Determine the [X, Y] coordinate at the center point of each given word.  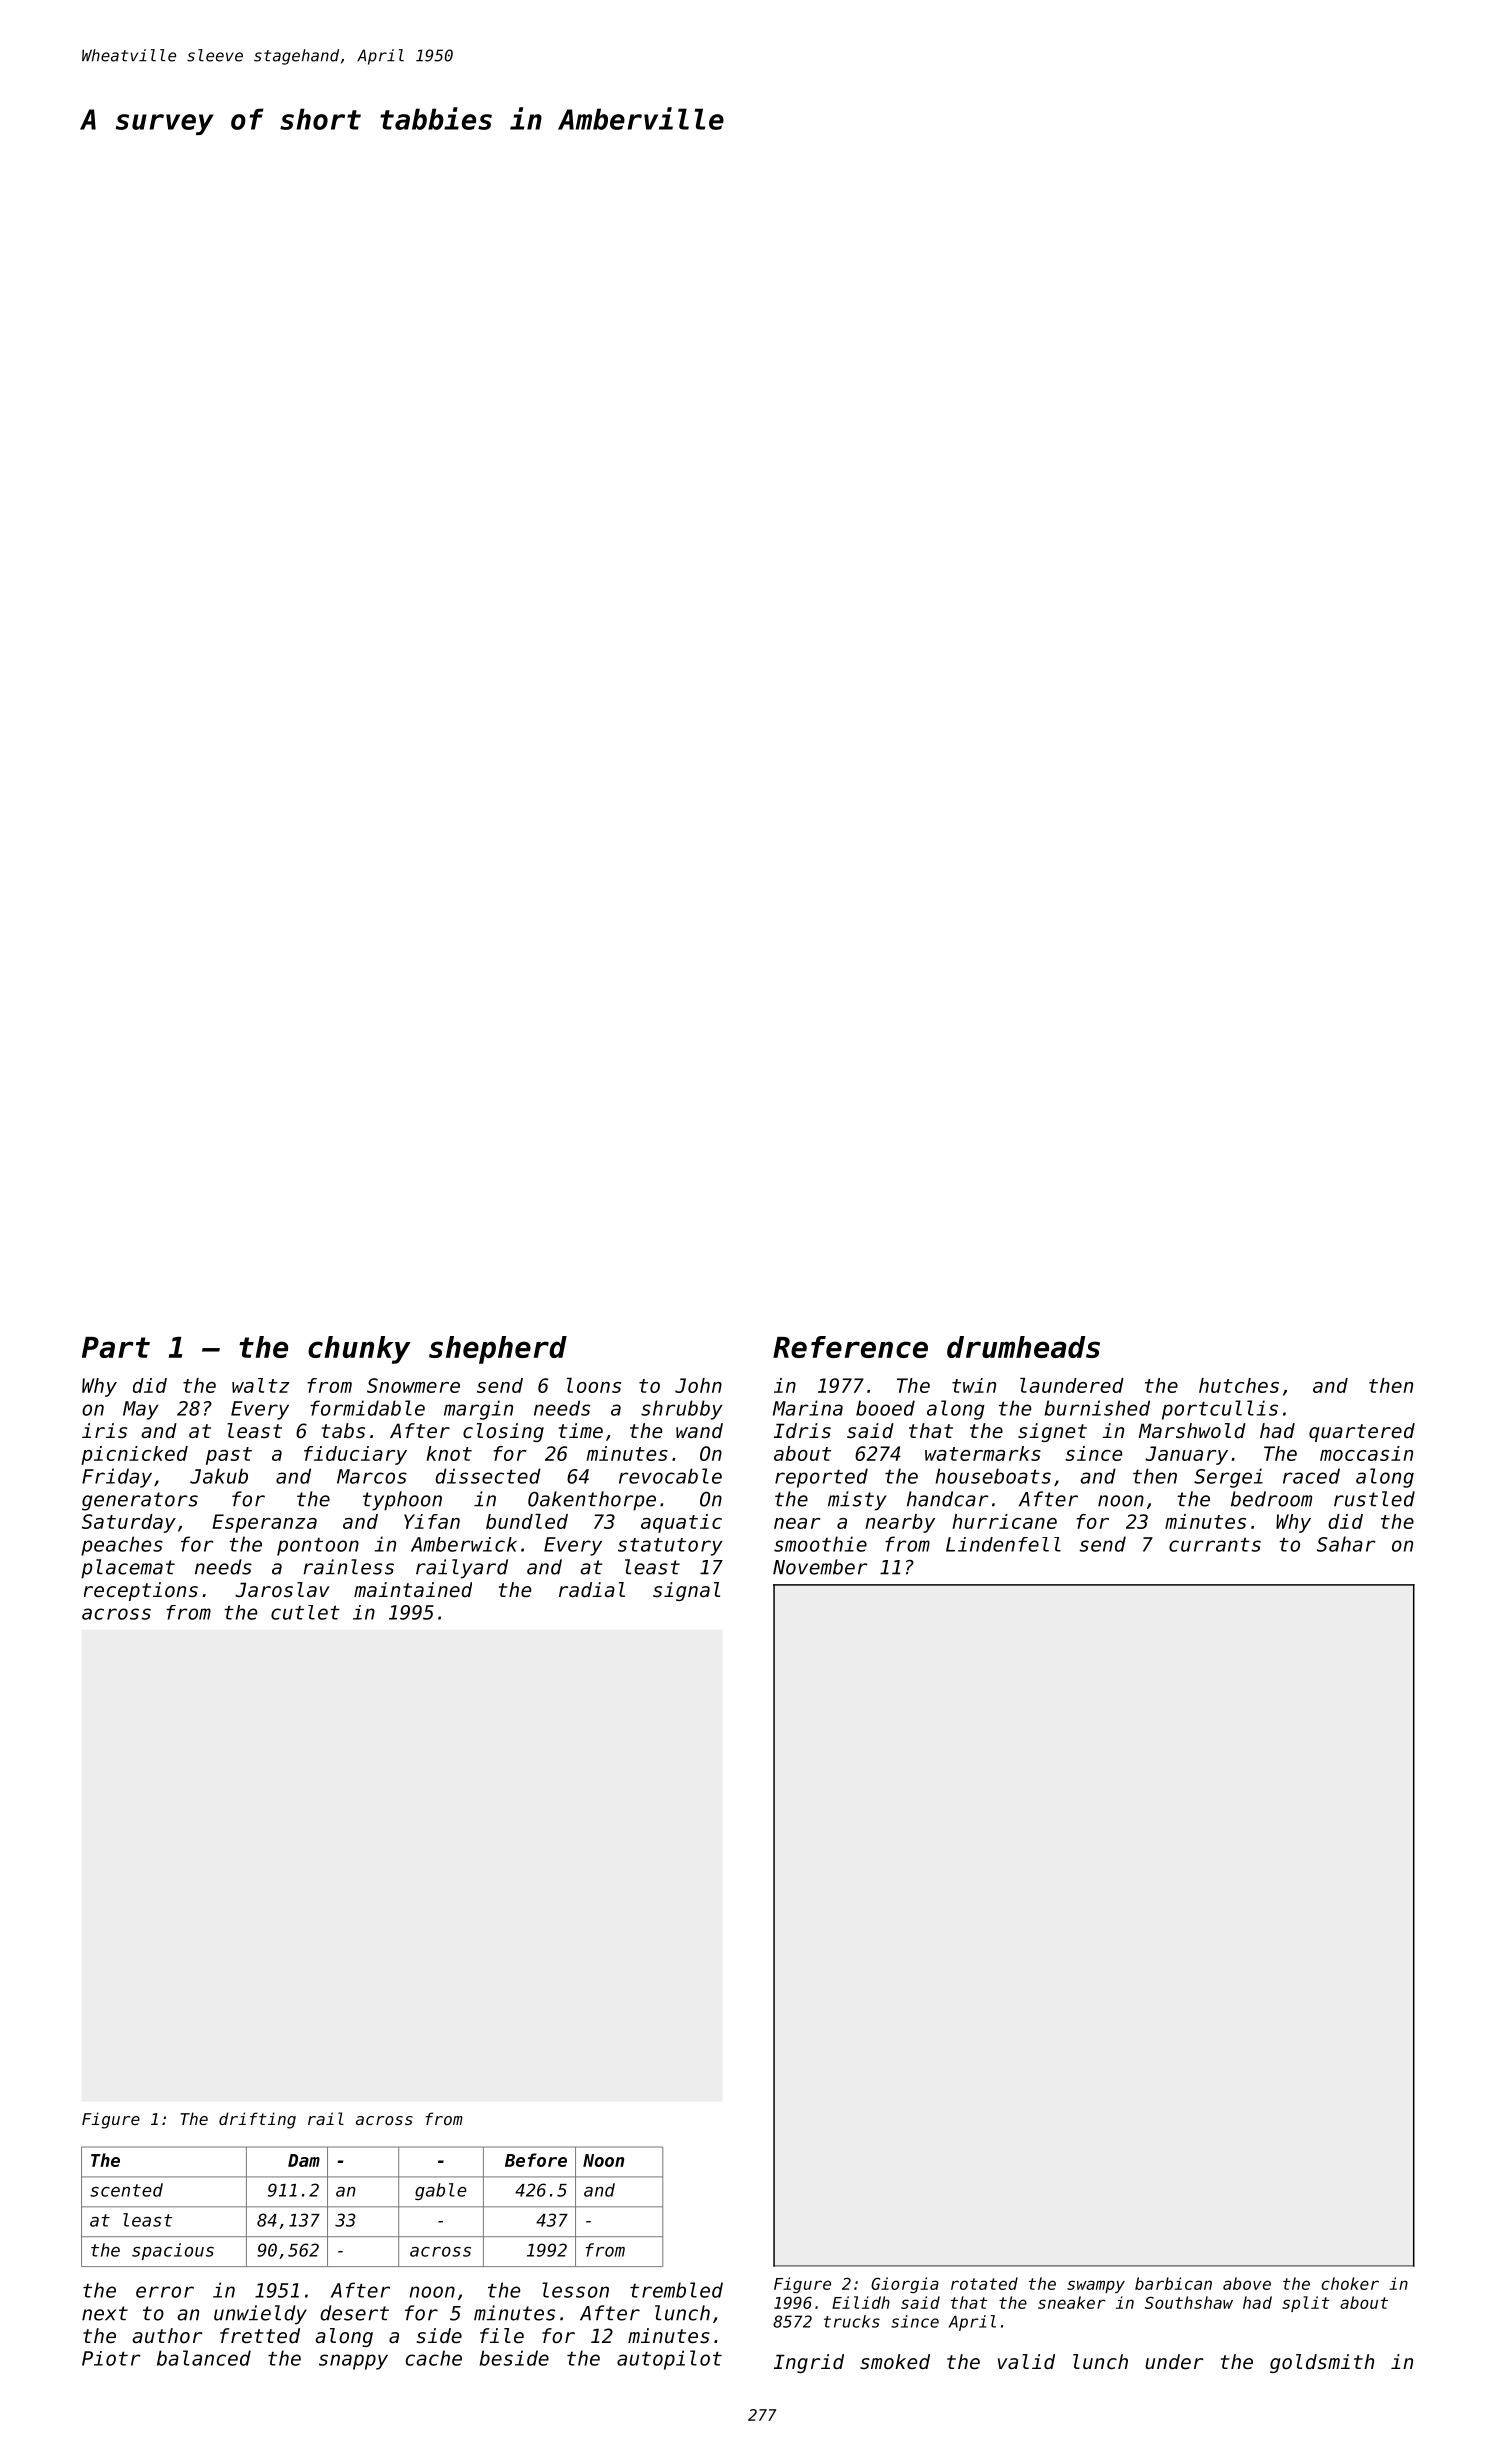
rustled [1374, 1499]
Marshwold [1192, 1431]
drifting [257, 2120]
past [229, 1456]
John [698, 1385]
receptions [141, 1591]
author [167, 2336]
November [820, 1567]
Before [536, 2160]
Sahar [1346, 1544]
